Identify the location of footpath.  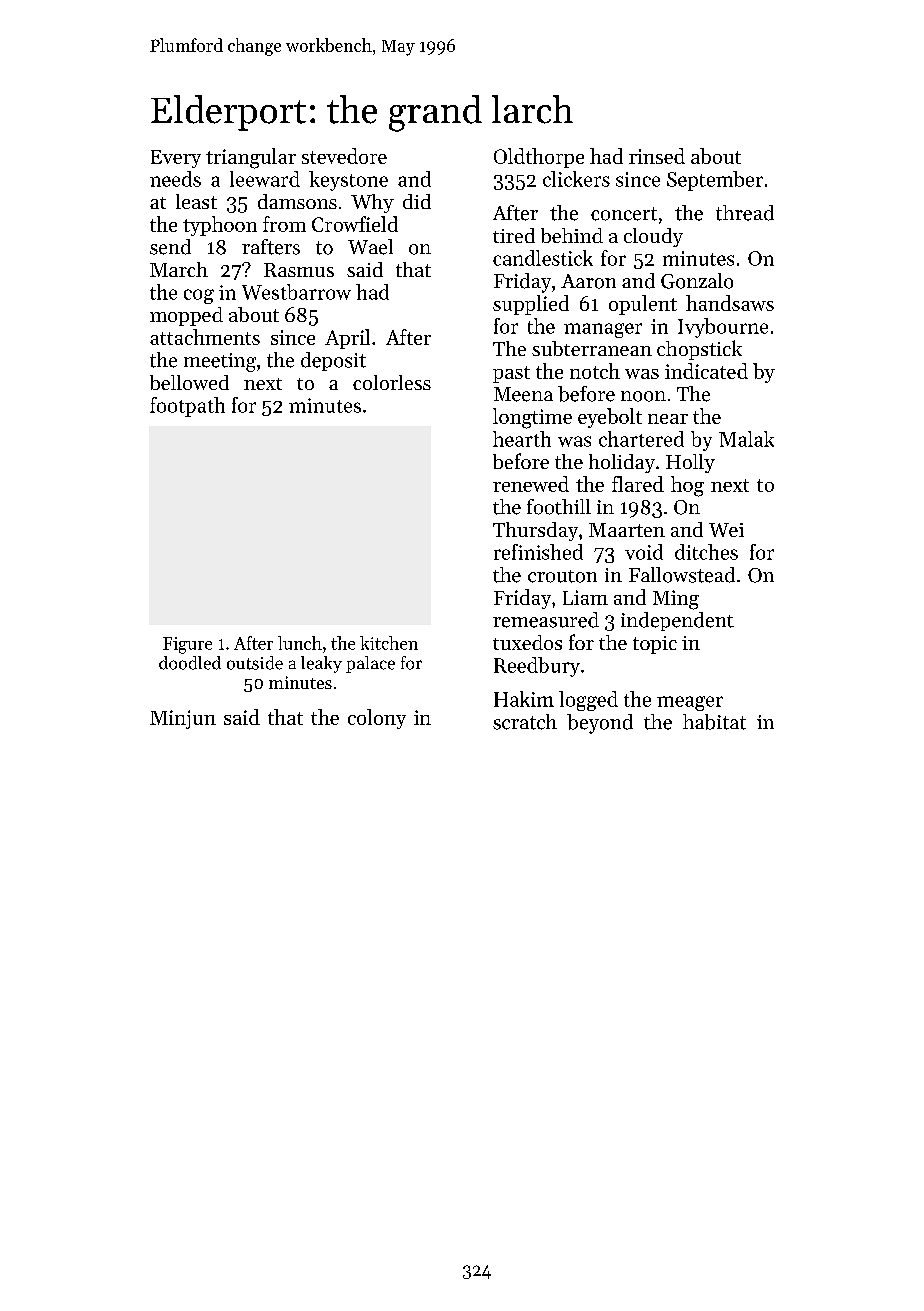
(187, 407).
